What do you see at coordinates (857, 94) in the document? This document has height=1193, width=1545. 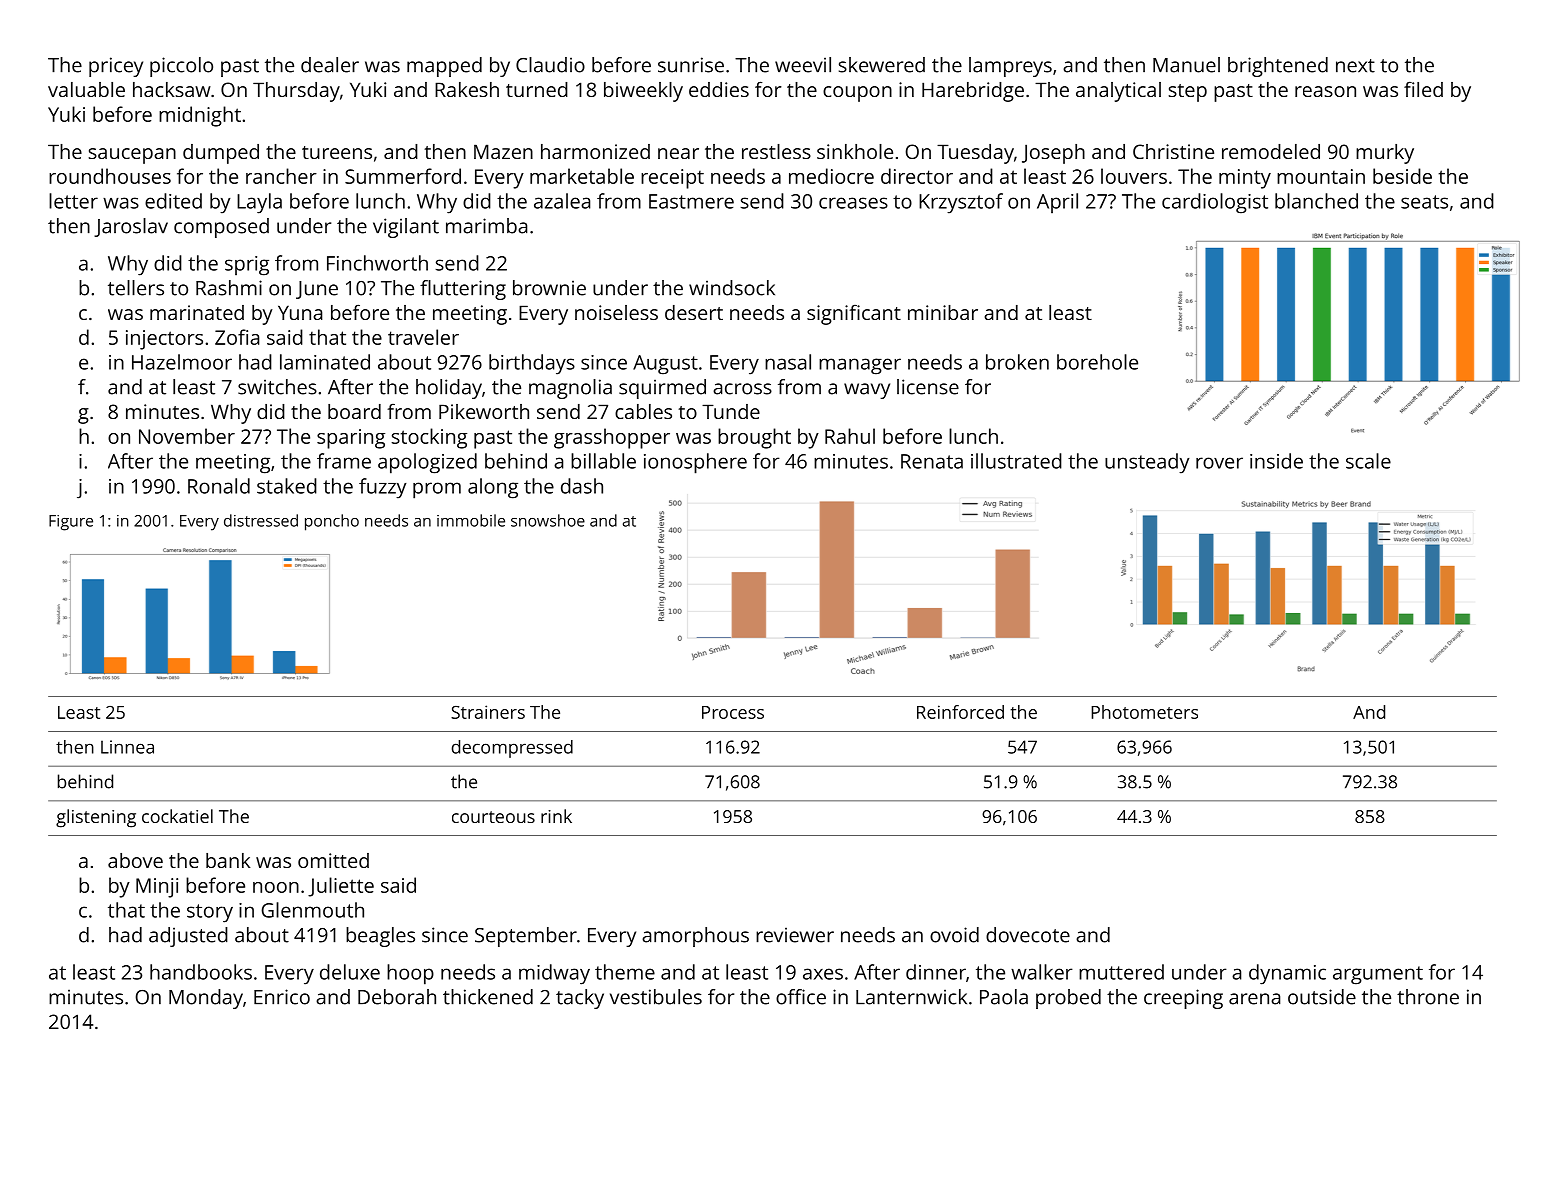 I see `coupon` at bounding box center [857, 94].
